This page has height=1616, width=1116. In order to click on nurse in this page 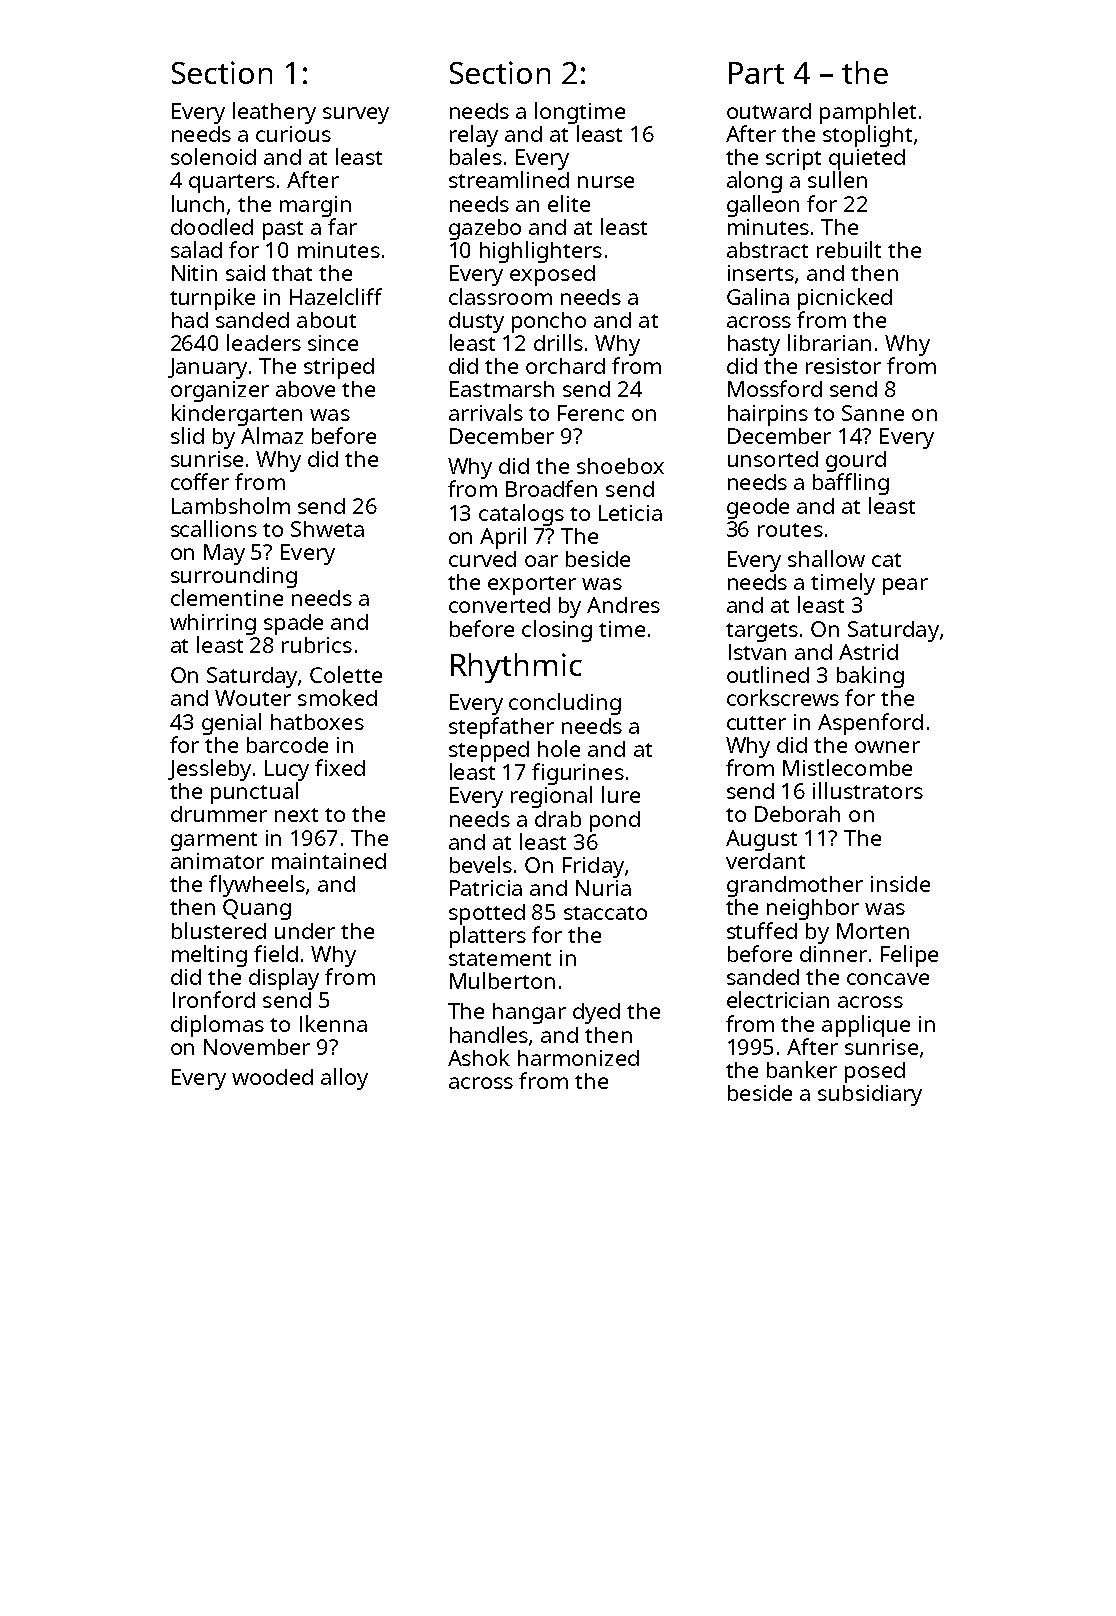, I will do `click(606, 182)`.
